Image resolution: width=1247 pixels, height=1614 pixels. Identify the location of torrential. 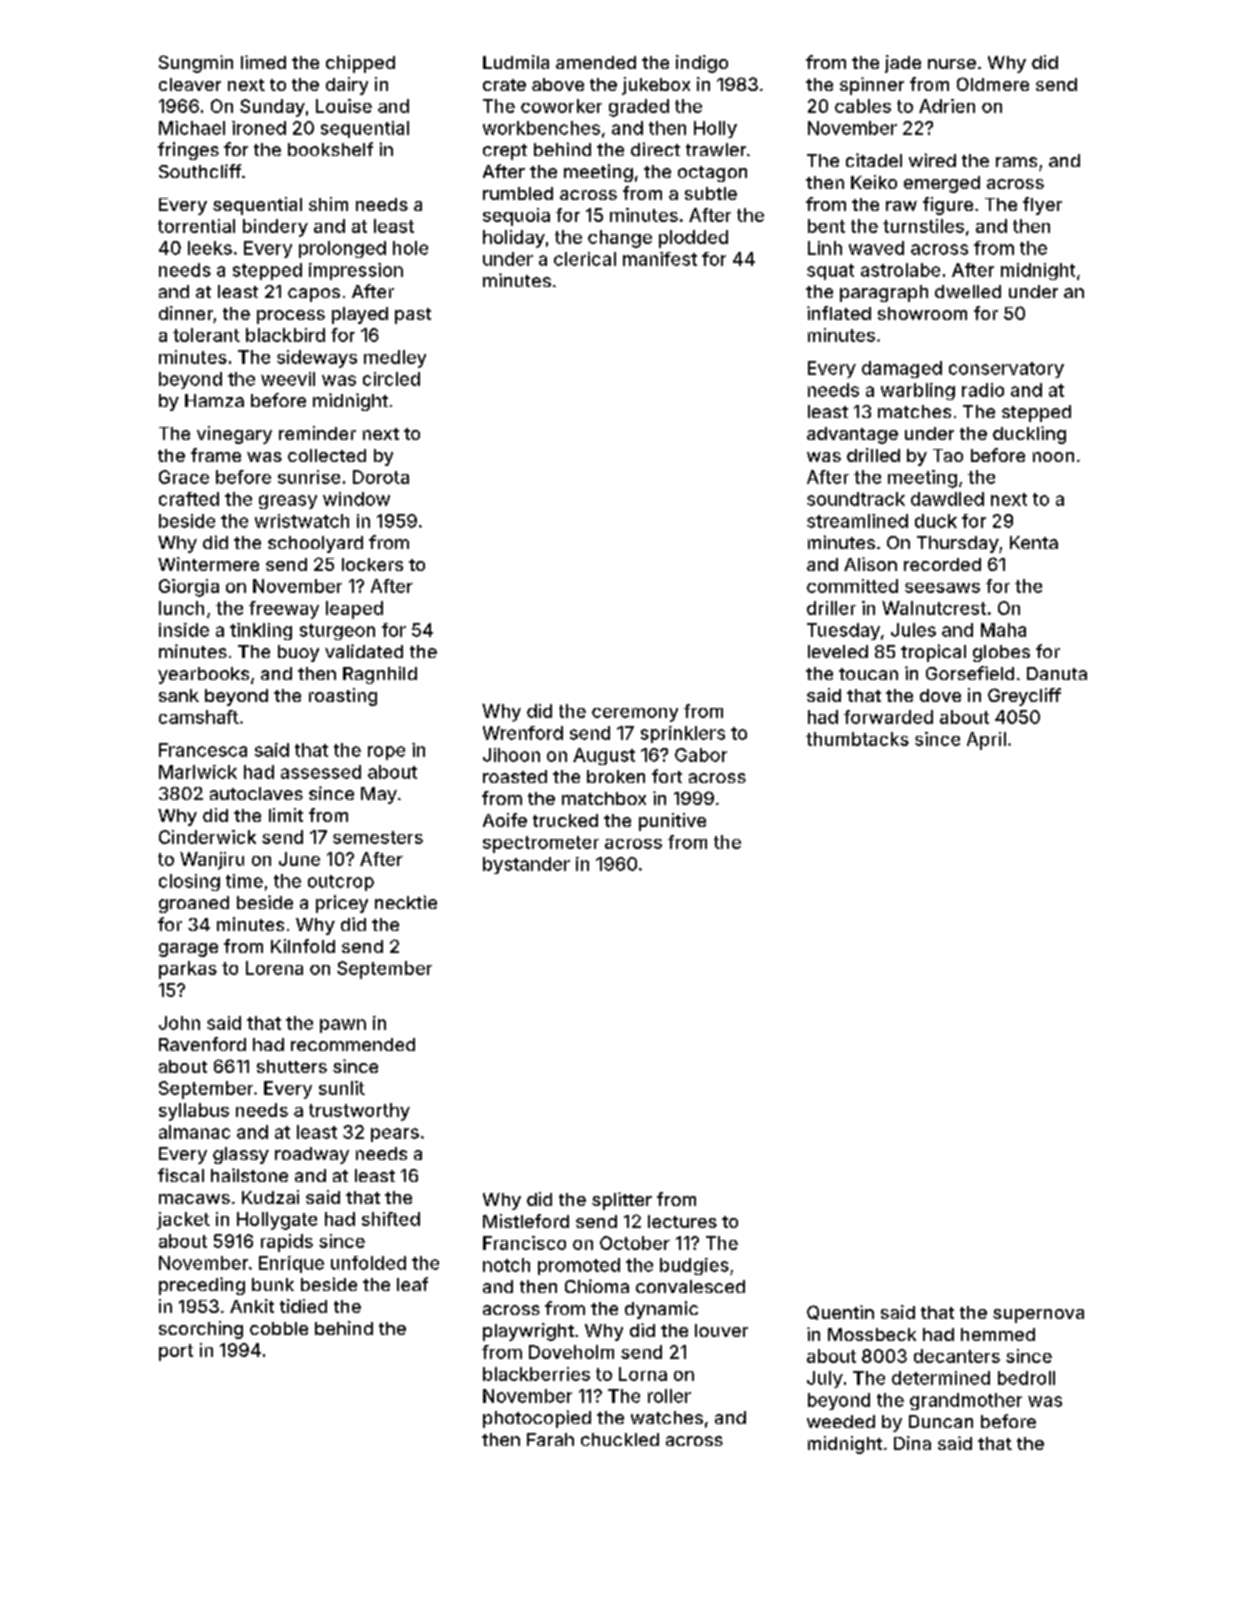
(196, 226).
